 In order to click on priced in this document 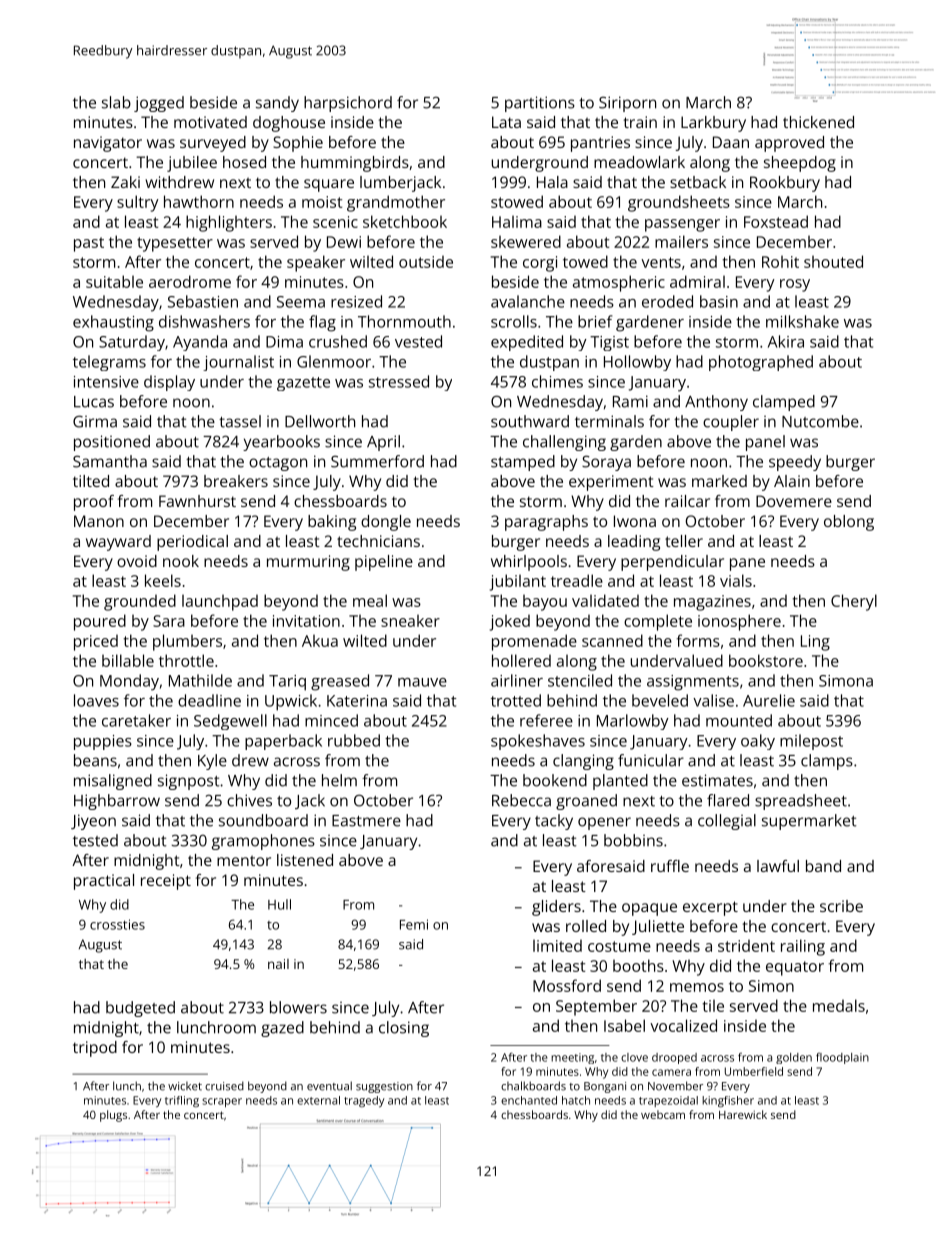, I will do `click(96, 643)`.
